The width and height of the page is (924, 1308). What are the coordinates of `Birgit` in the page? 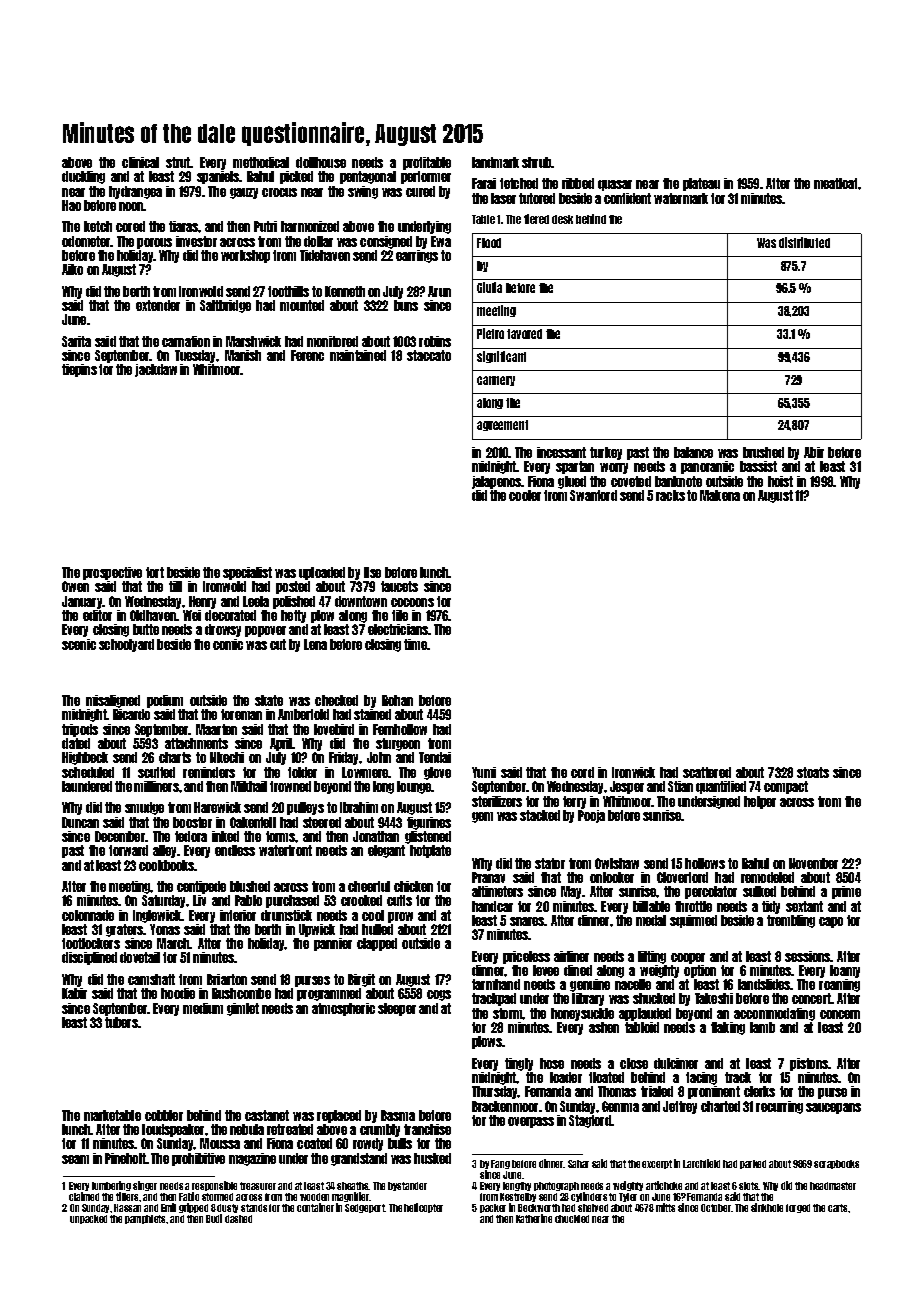 It's located at (361, 980).
